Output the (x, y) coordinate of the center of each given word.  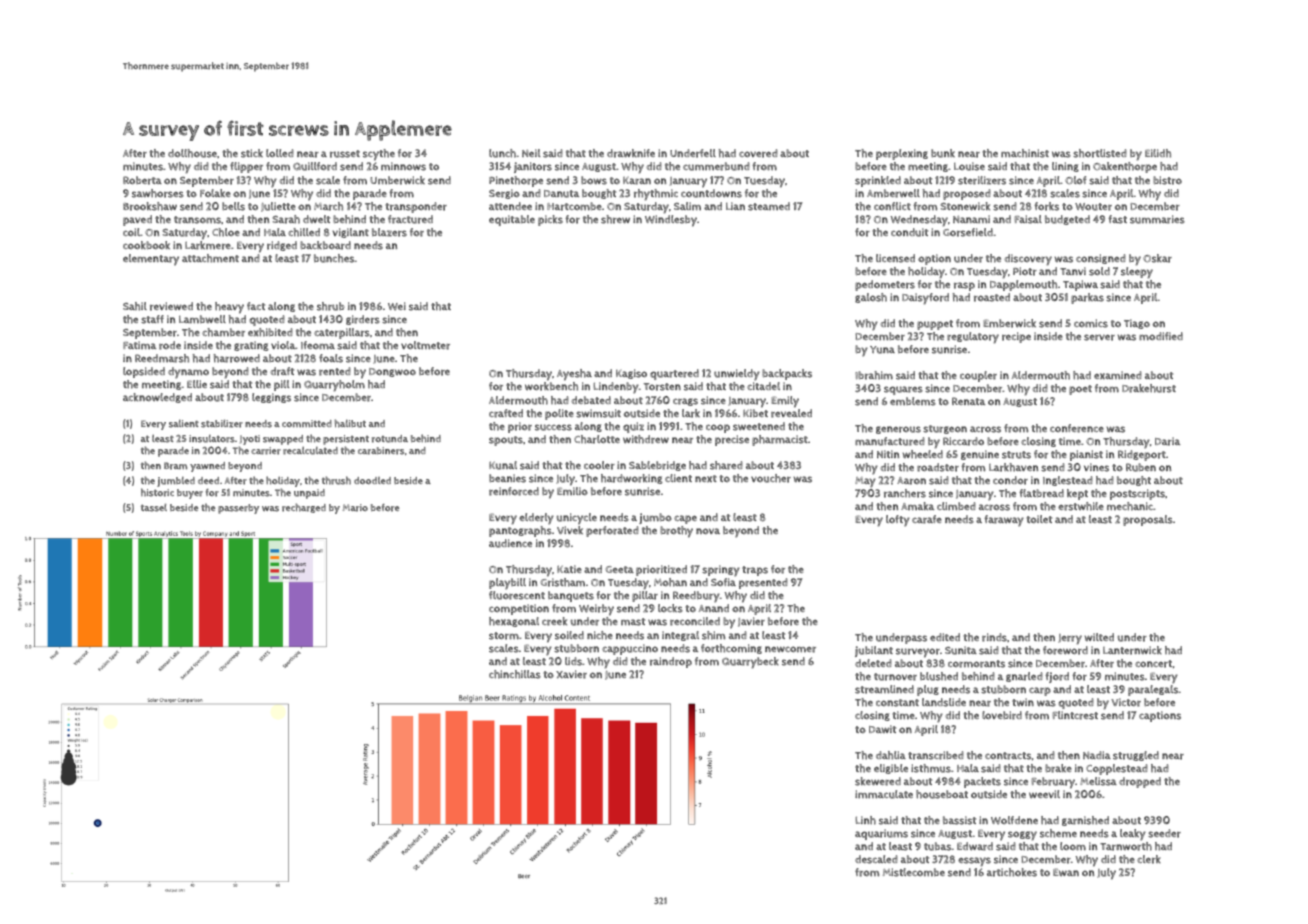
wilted (1099, 637)
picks (550, 220)
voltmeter (425, 345)
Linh (865, 820)
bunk (943, 153)
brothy (676, 532)
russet (345, 154)
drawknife (631, 153)
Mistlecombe (914, 872)
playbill (507, 584)
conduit (909, 232)
